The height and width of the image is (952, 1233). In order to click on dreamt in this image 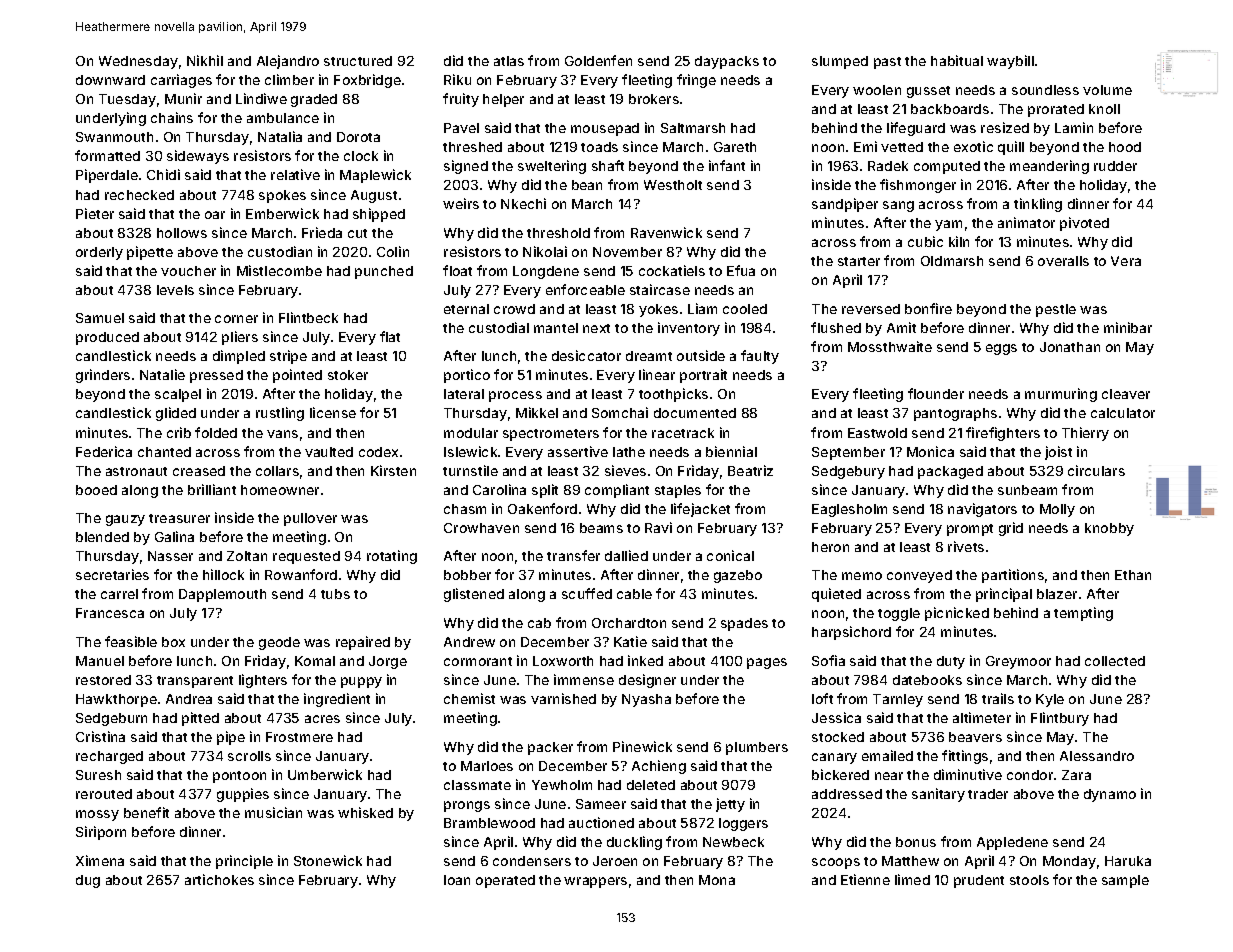, I will do `click(649, 356)`.
